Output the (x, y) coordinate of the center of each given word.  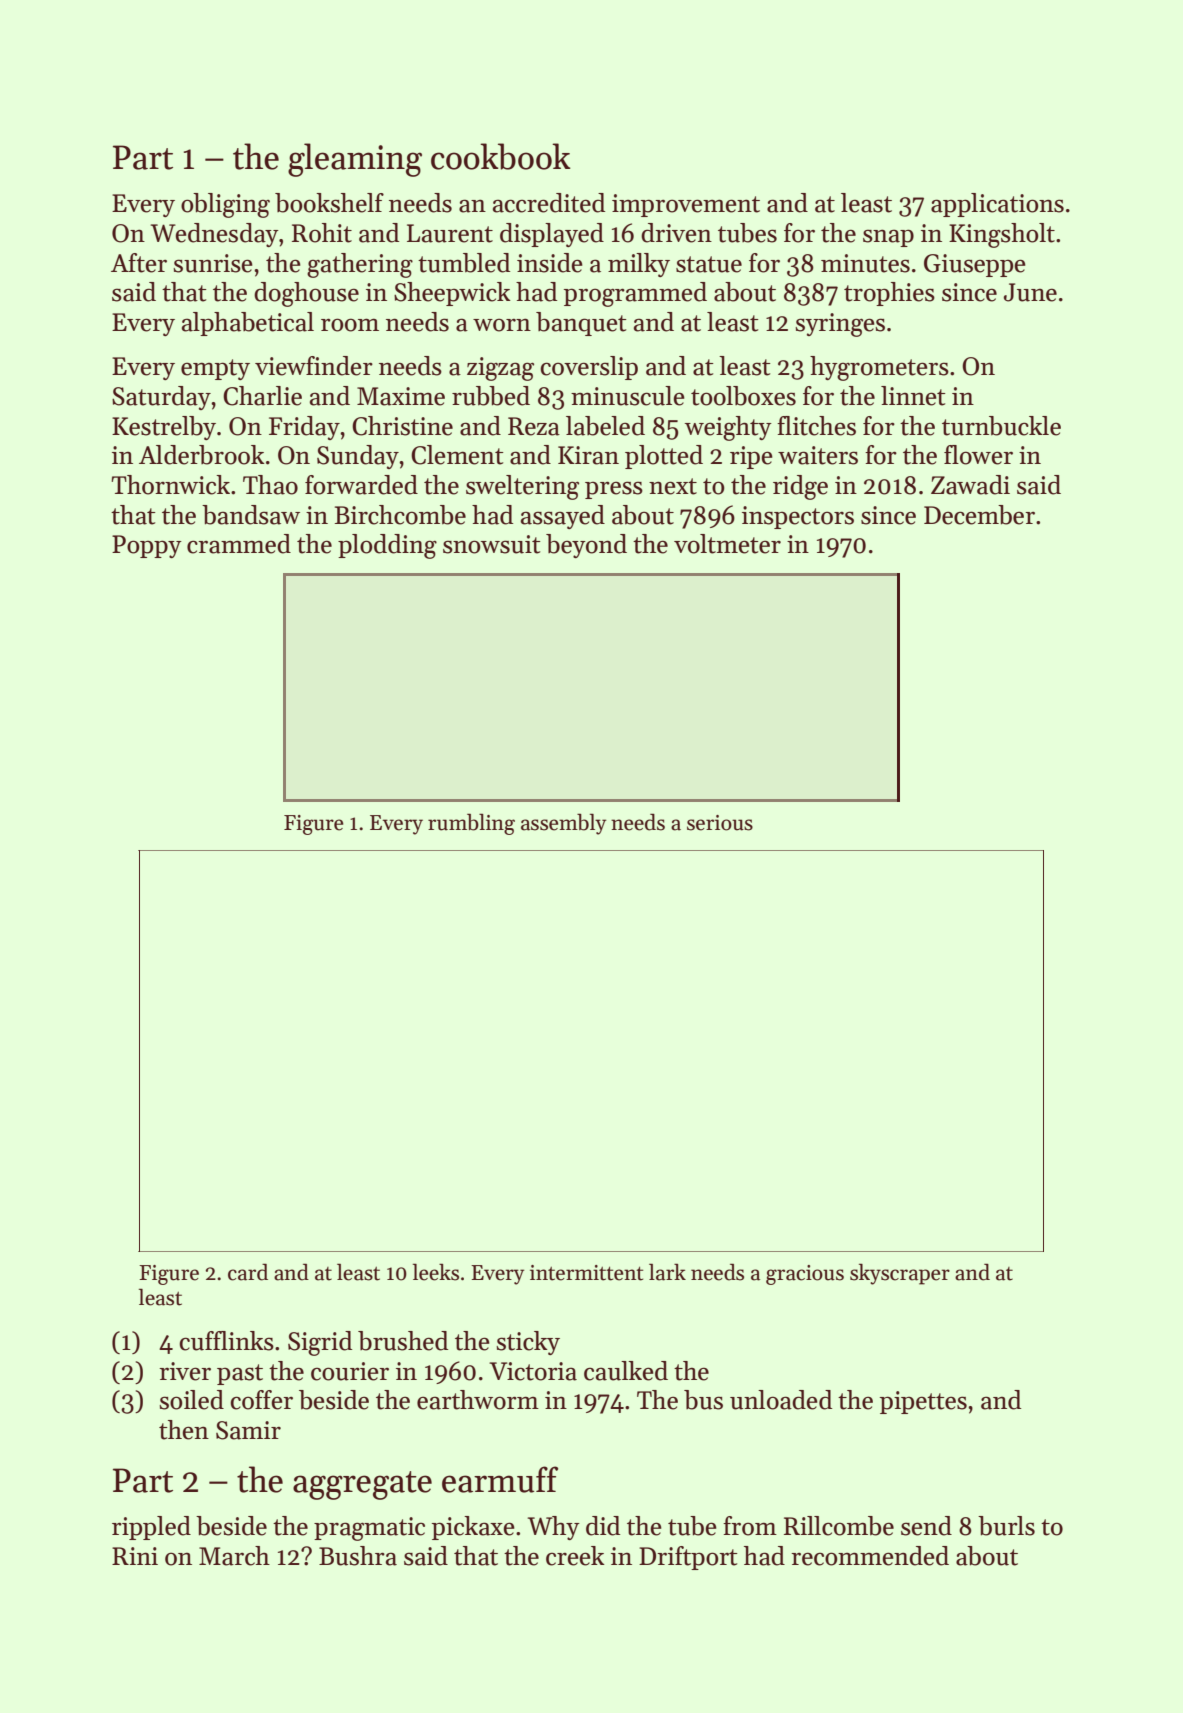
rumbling (471, 824)
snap (888, 238)
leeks (436, 1272)
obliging (225, 205)
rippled (151, 1528)
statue (709, 264)
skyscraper (900, 1274)
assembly (563, 824)
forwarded (361, 485)
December (979, 515)
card (248, 1272)
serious (720, 823)
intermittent (586, 1273)
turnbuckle (1001, 426)
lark (667, 1272)
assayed (563, 517)
